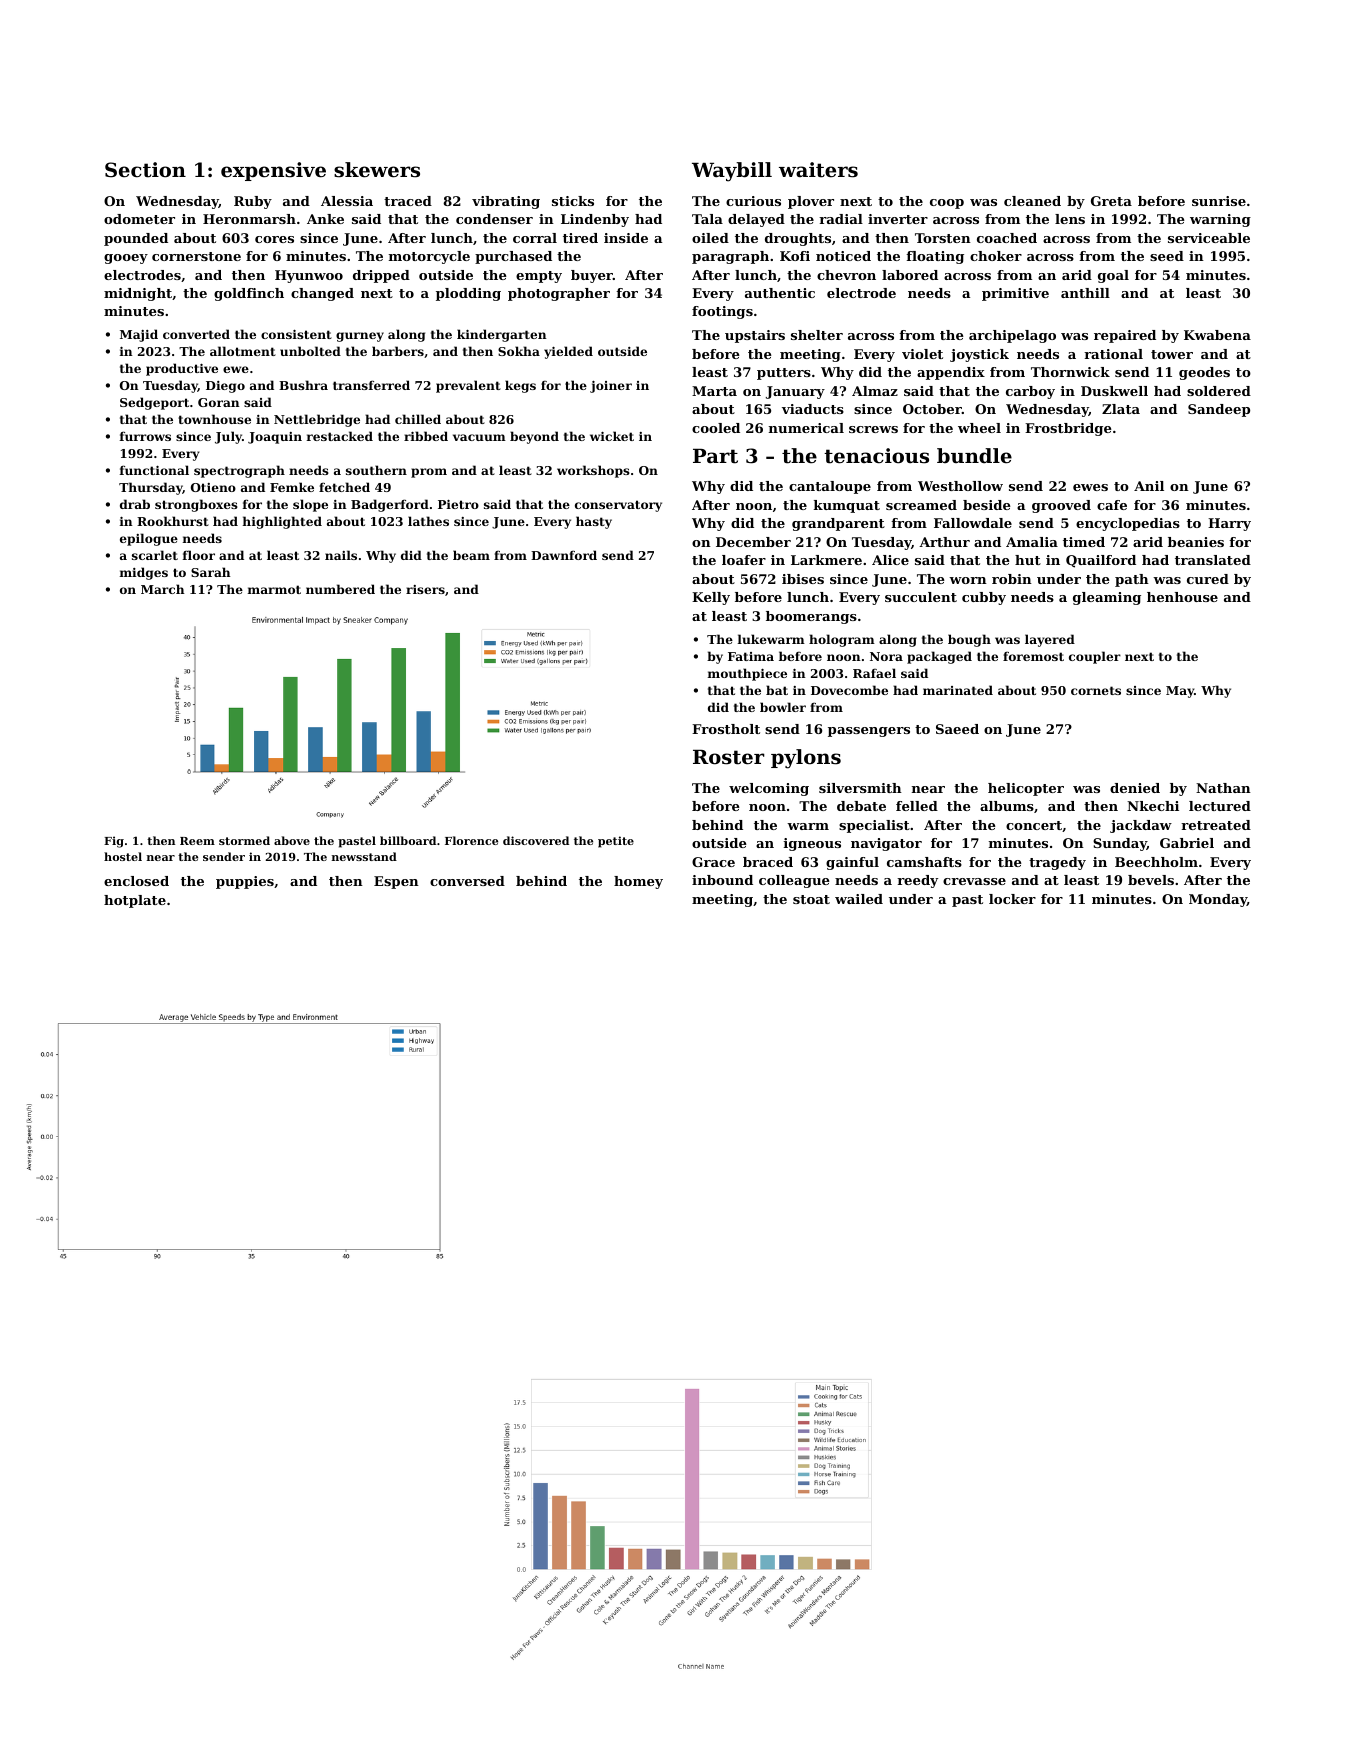 The image size is (1355, 1753). Describe the element at coordinates (136, 239) in the page. I see `pounded` at that location.
